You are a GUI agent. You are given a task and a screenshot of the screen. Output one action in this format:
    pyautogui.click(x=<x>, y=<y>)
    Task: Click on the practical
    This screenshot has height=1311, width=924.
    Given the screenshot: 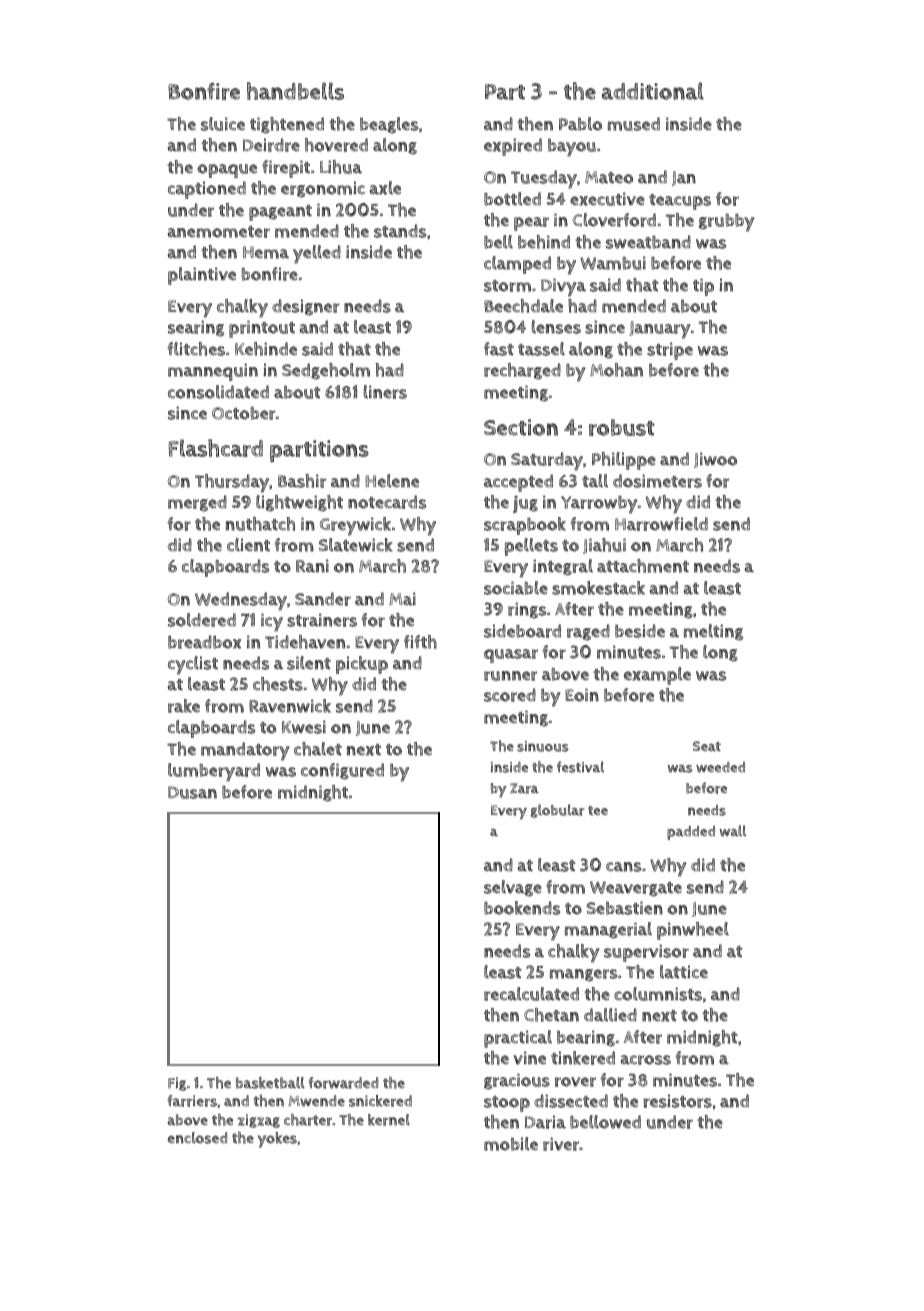 What is the action you would take?
    pyautogui.click(x=518, y=1039)
